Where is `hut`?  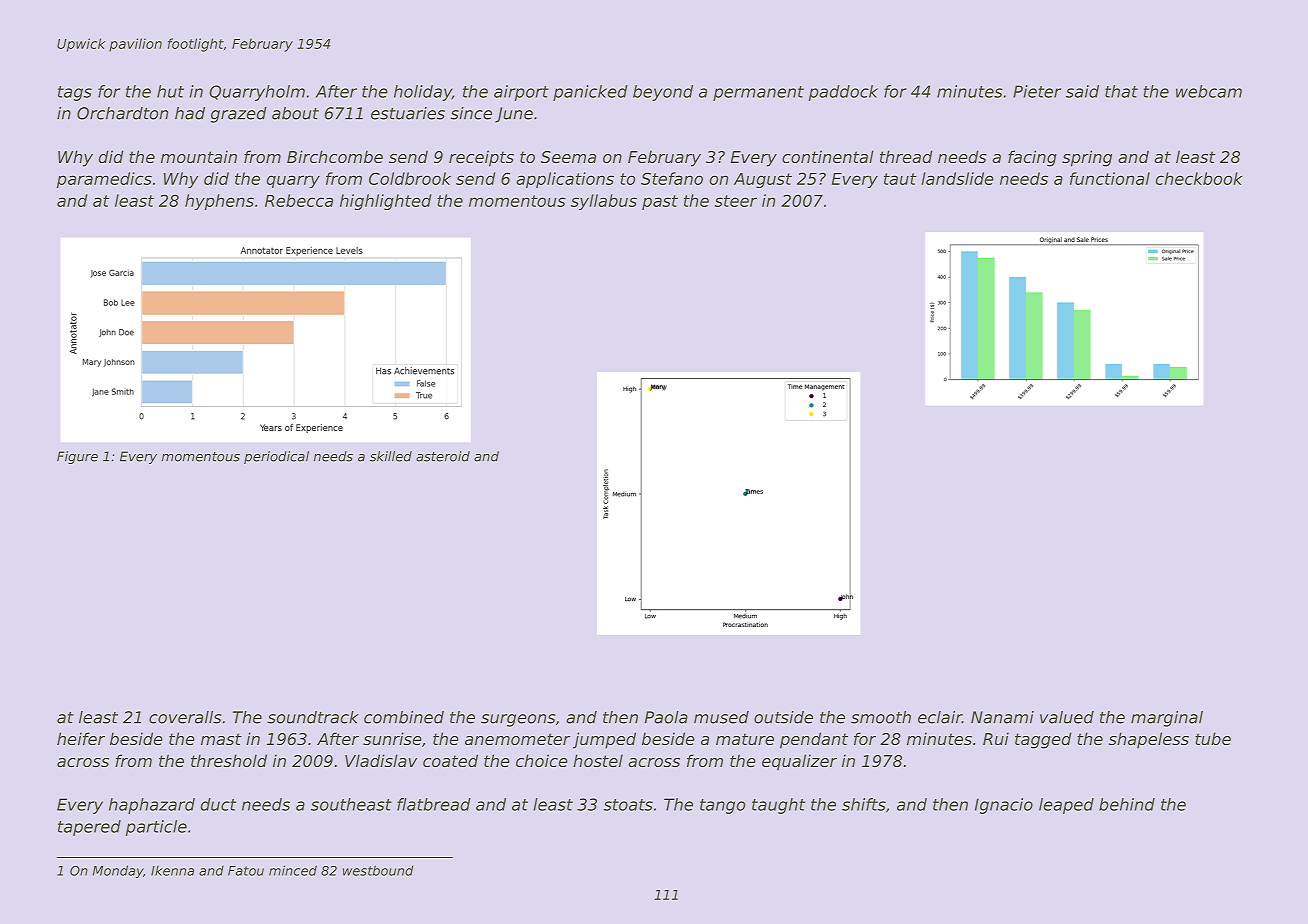 hut is located at coordinates (170, 91).
